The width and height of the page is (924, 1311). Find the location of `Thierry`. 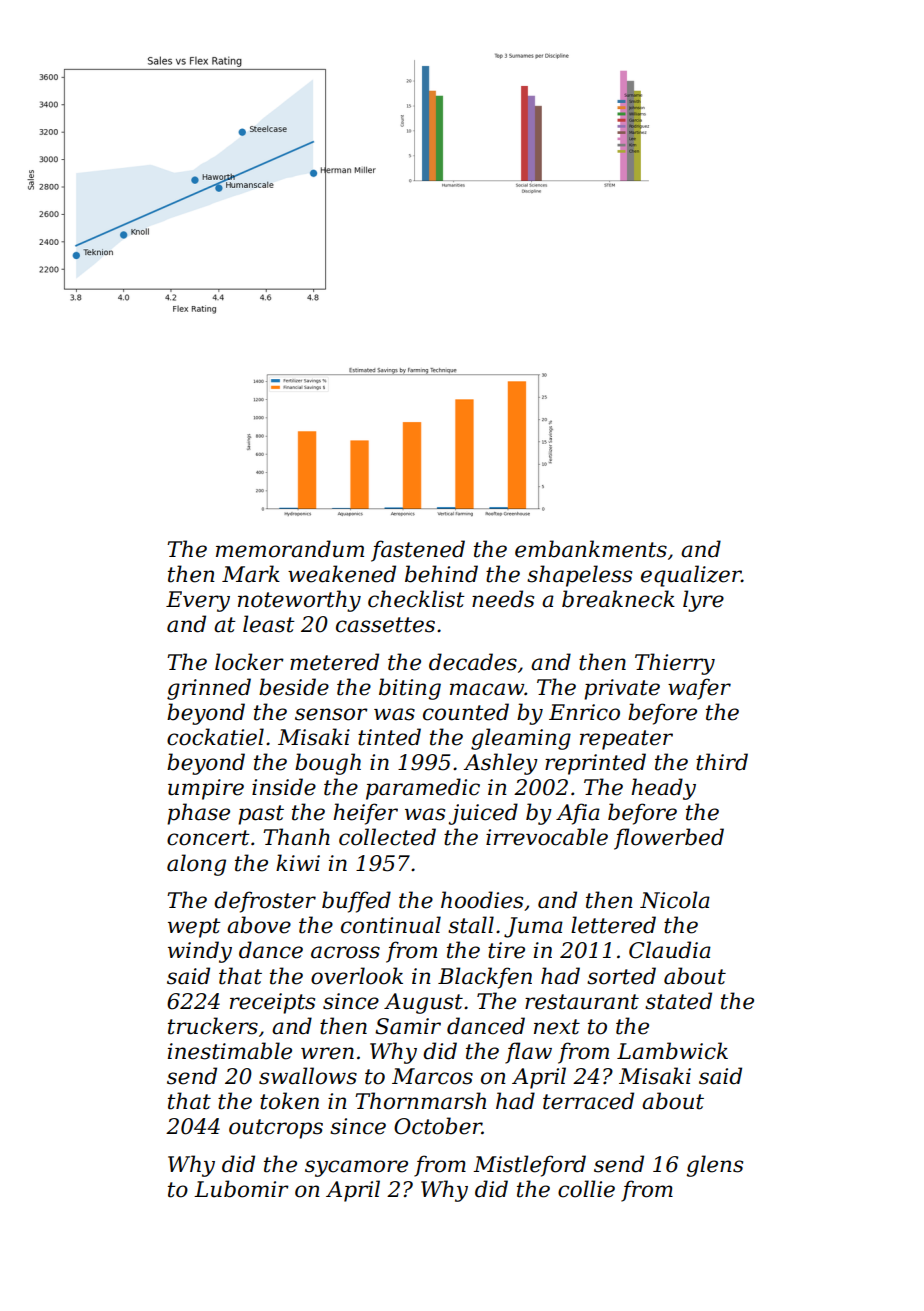

Thierry is located at coordinates (675, 664).
